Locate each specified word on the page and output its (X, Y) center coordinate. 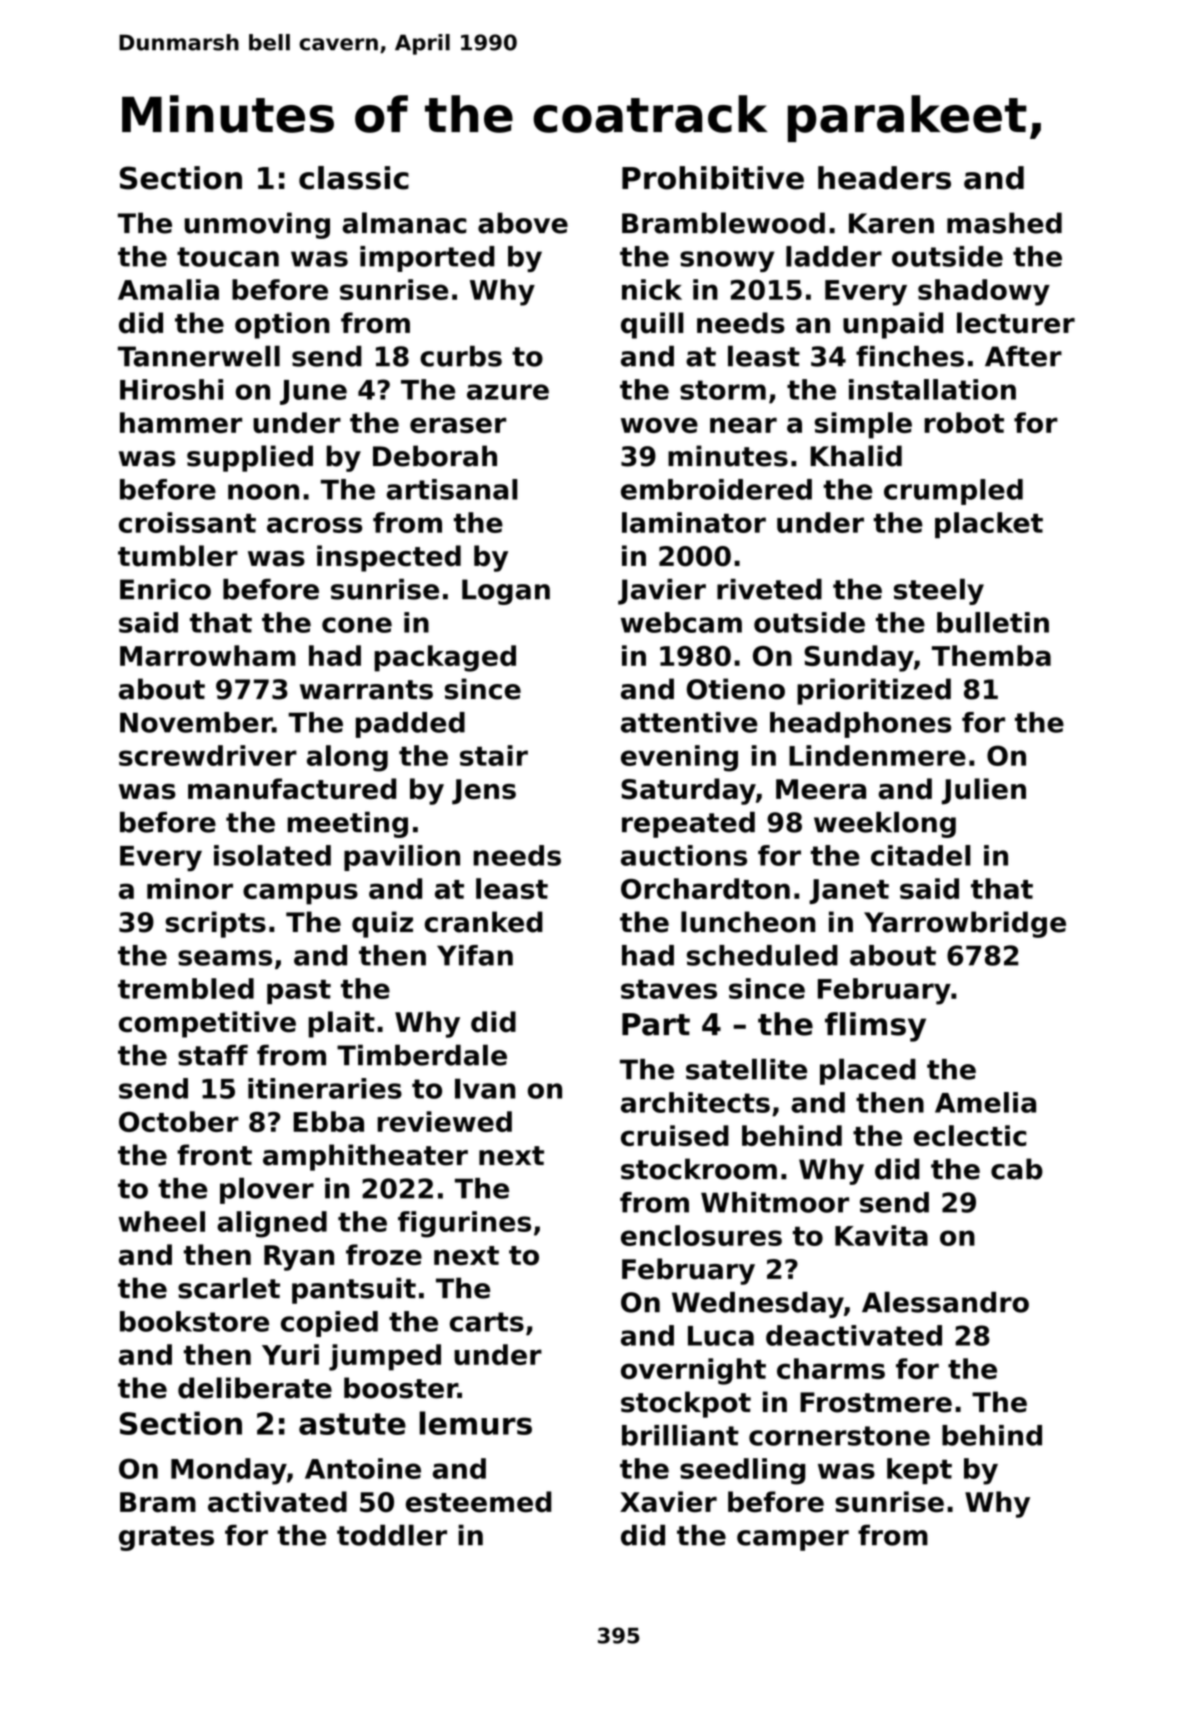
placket (989, 525)
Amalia (168, 289)
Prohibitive (713, 178)
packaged (445, 658)
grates (166, 1538)
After (1023, 356)
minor (190, 888)
